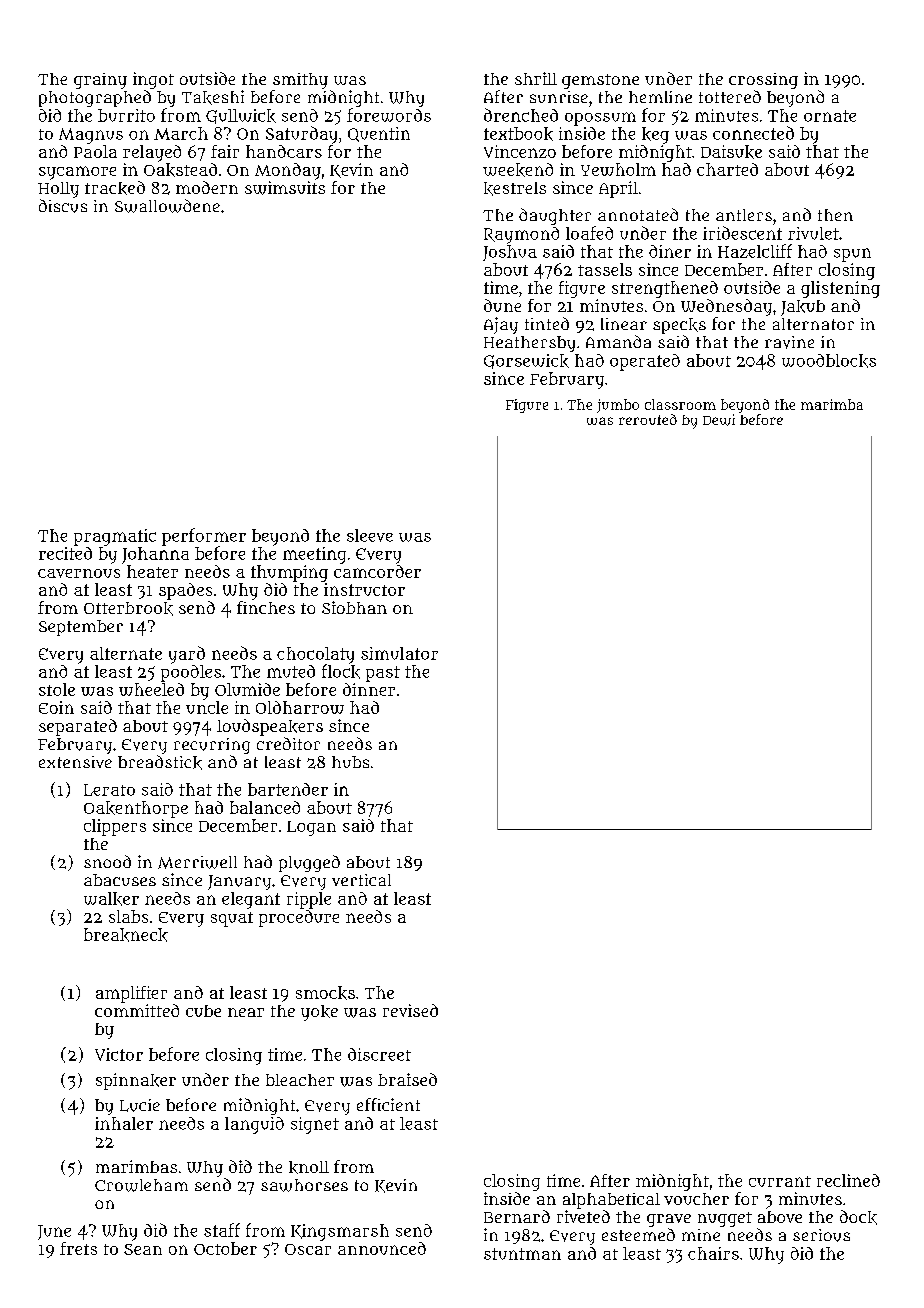  I want to click on simulator, so click(399, 653).
